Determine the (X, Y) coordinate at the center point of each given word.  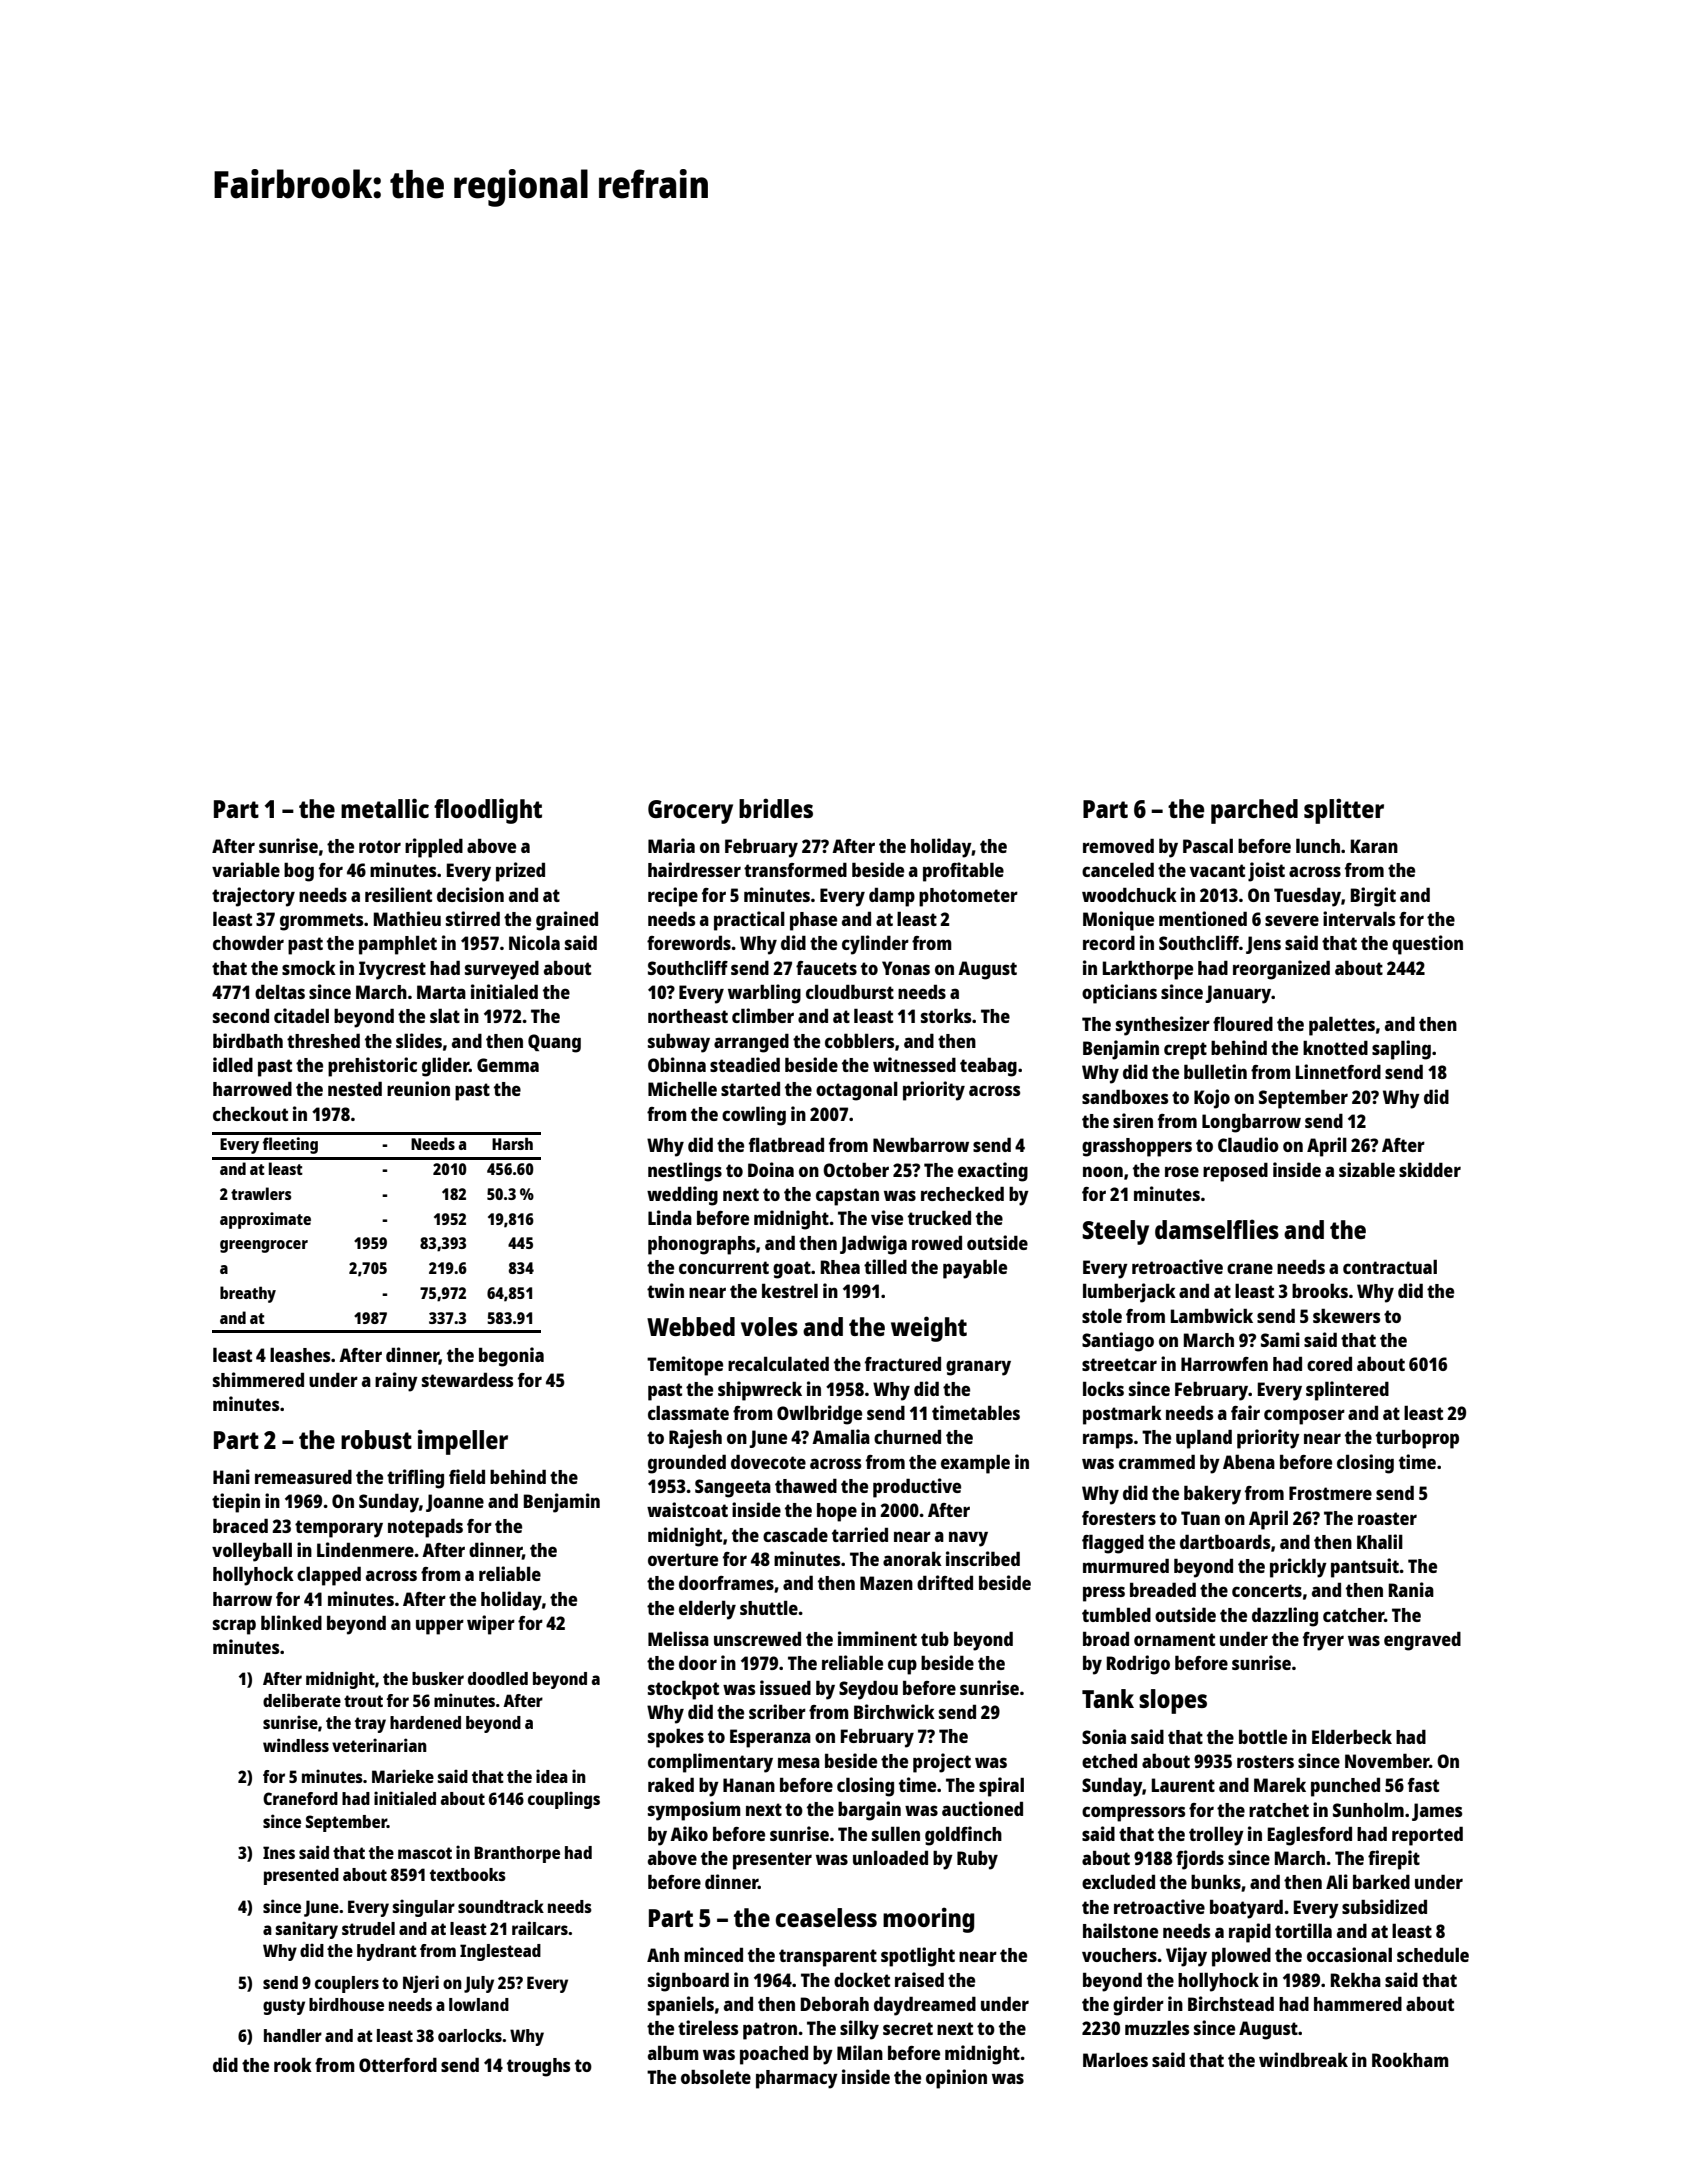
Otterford (398, 2064)
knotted (1335, 1047)
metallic (385, 808)
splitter (1344, 811)
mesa (799, 1762)
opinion (956, 2079)
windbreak (1303, 2059)
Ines (279, 1852)
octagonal (857, 1091)
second (241, 1015)
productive (917, 1488)
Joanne (455, 1503)
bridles (776, 808)
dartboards (1225, 1541)
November (1387, 1761)
